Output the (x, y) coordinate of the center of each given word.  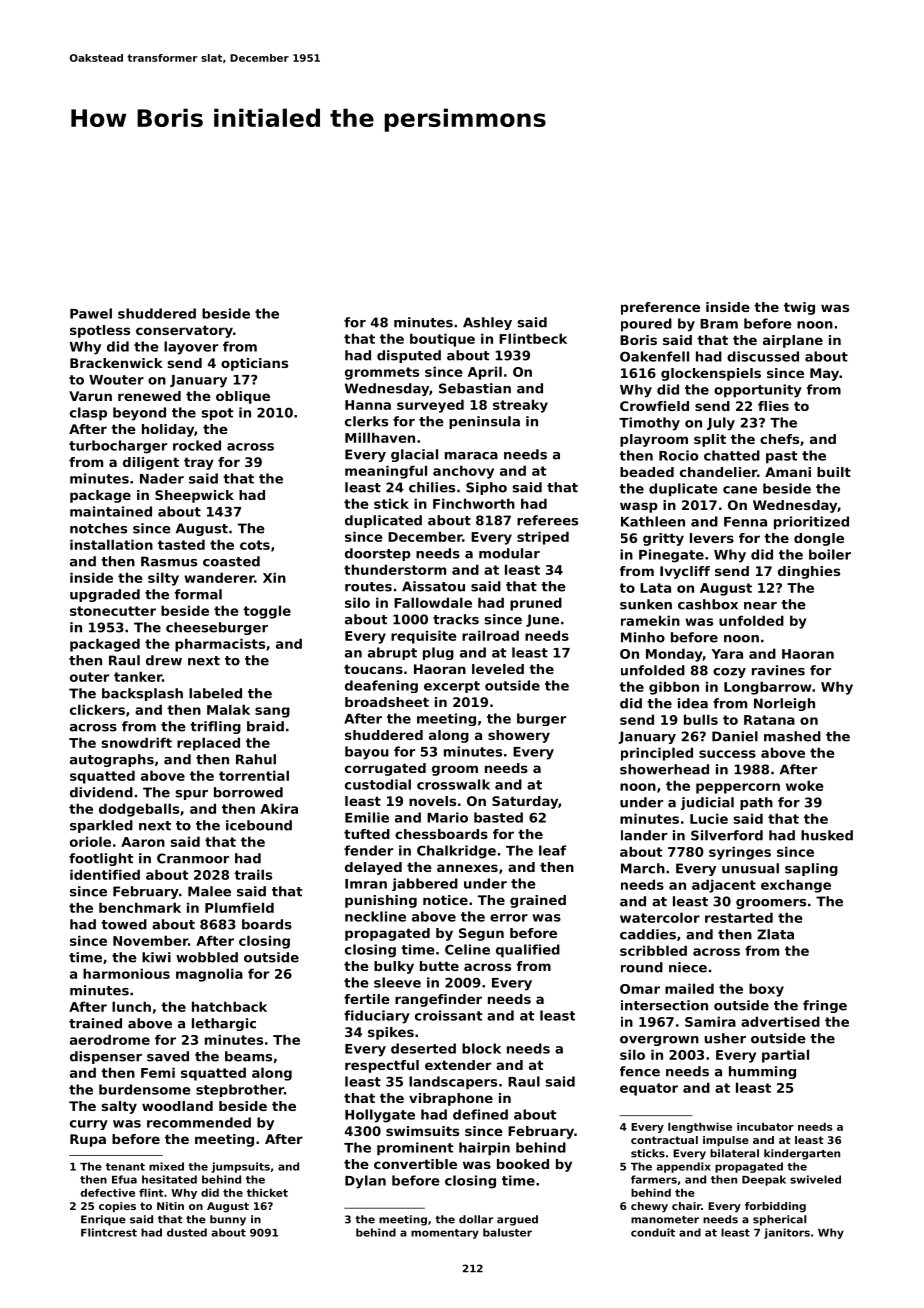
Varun (90, 396)
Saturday (525, 802)
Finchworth (474, 503)
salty (119, 1107)
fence (640, 1071)
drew (164, 660)
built (834, 472)
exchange (796, 886)
